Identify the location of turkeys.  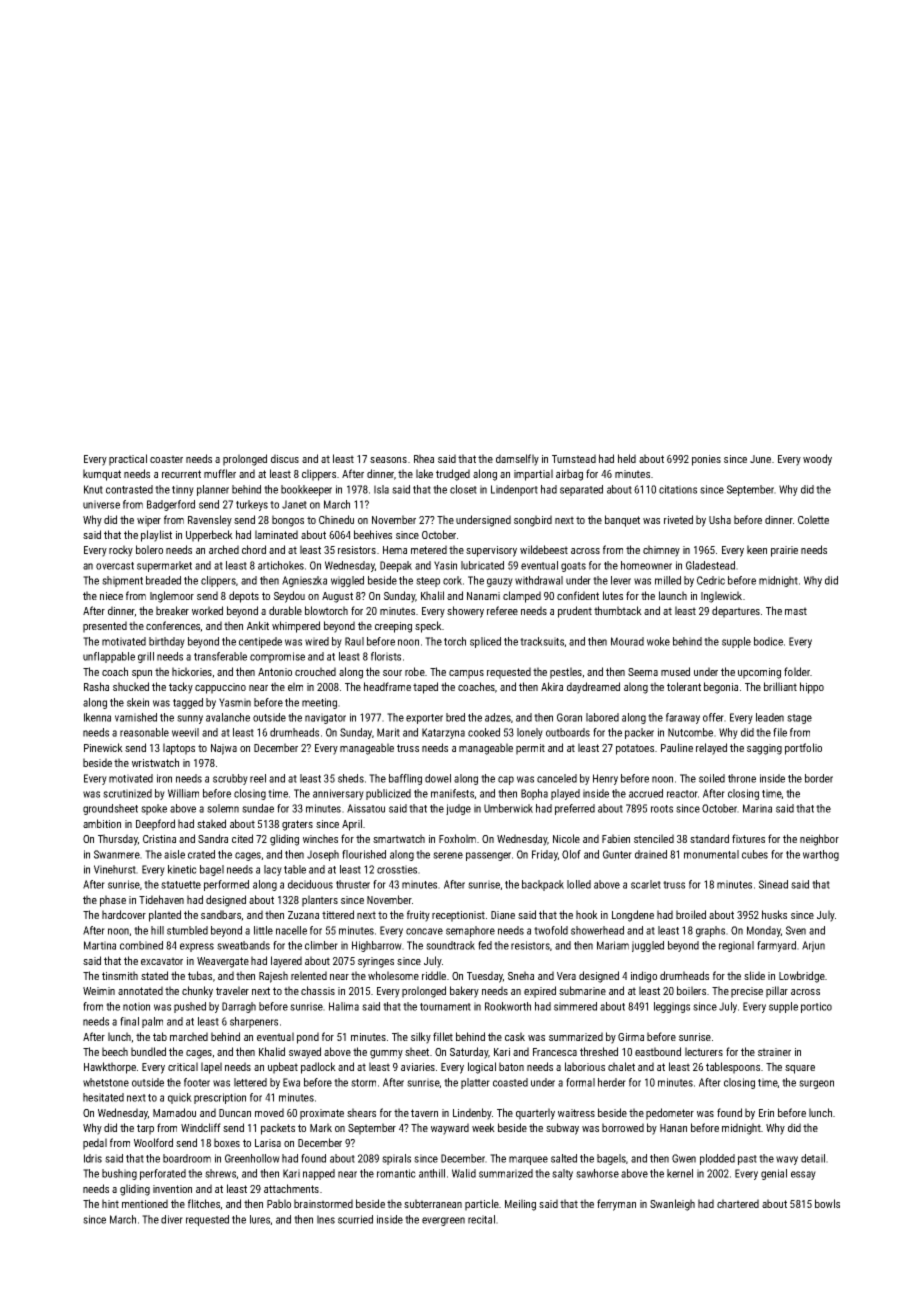
(252, 505).
